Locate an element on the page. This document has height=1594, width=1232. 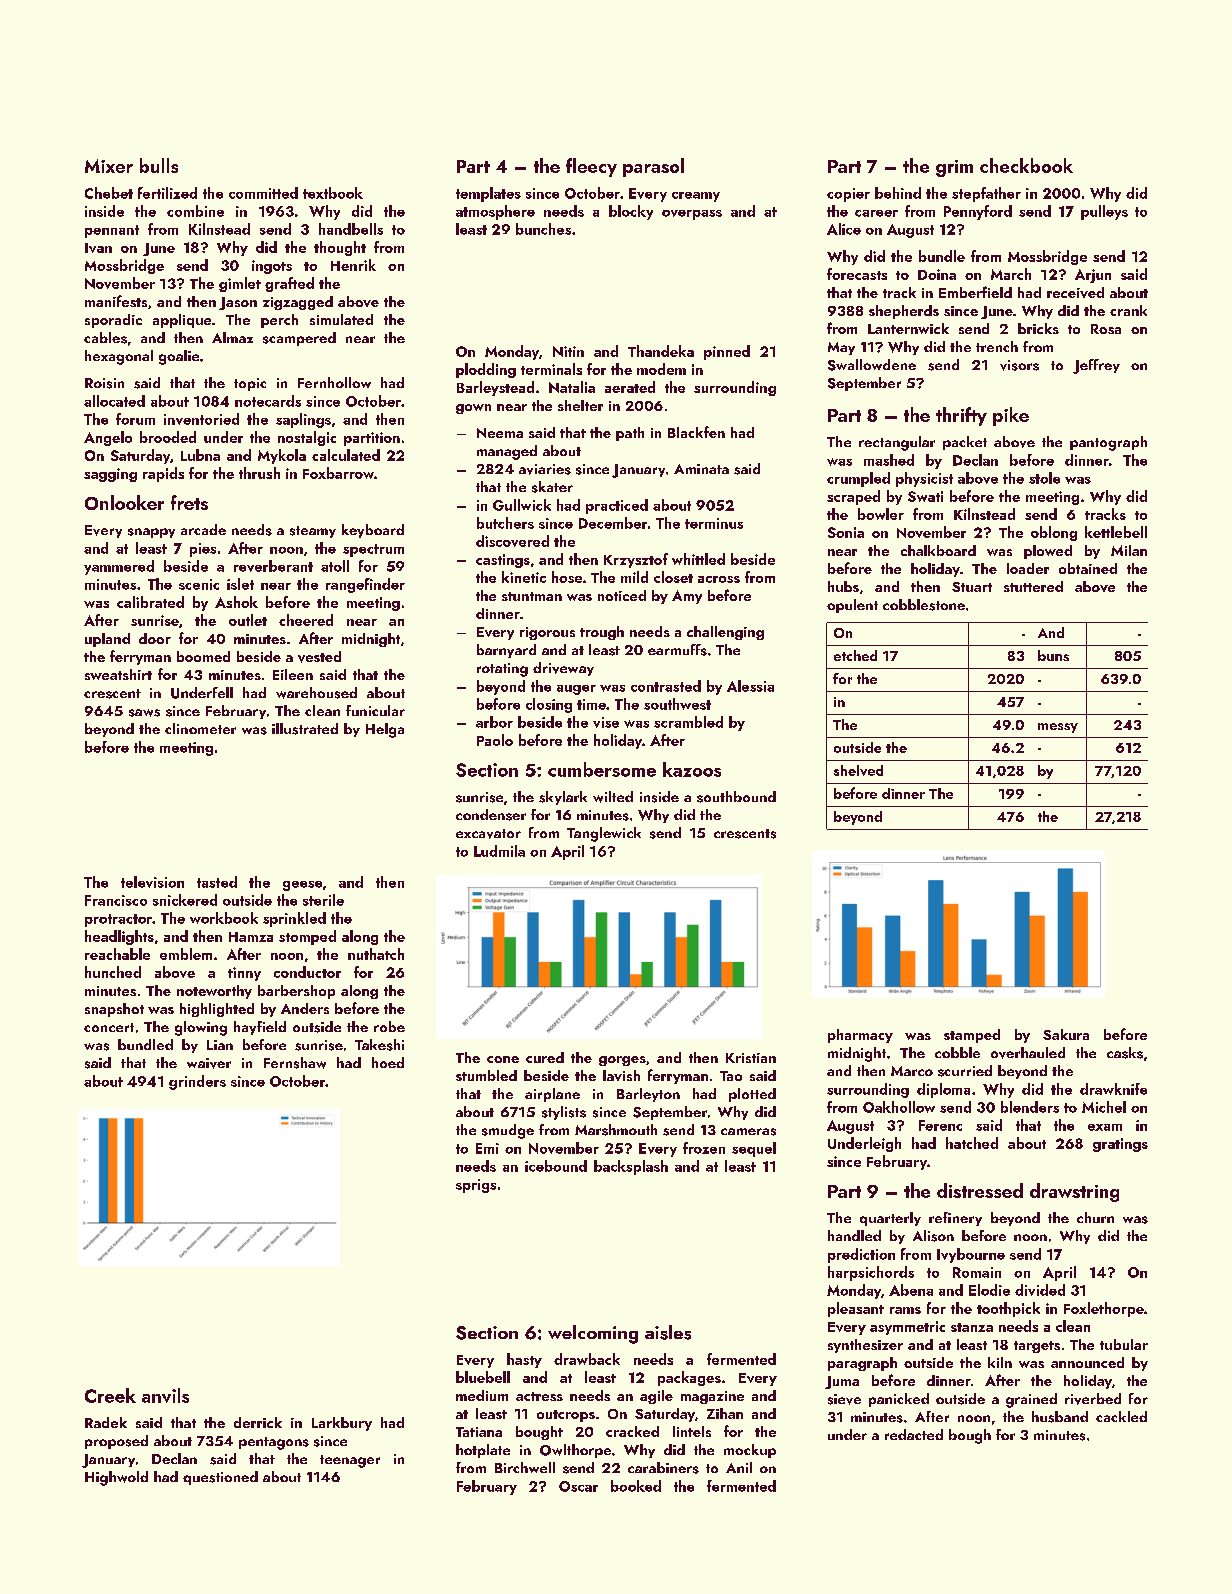
Creek is located at coordinates (110, 1395).
